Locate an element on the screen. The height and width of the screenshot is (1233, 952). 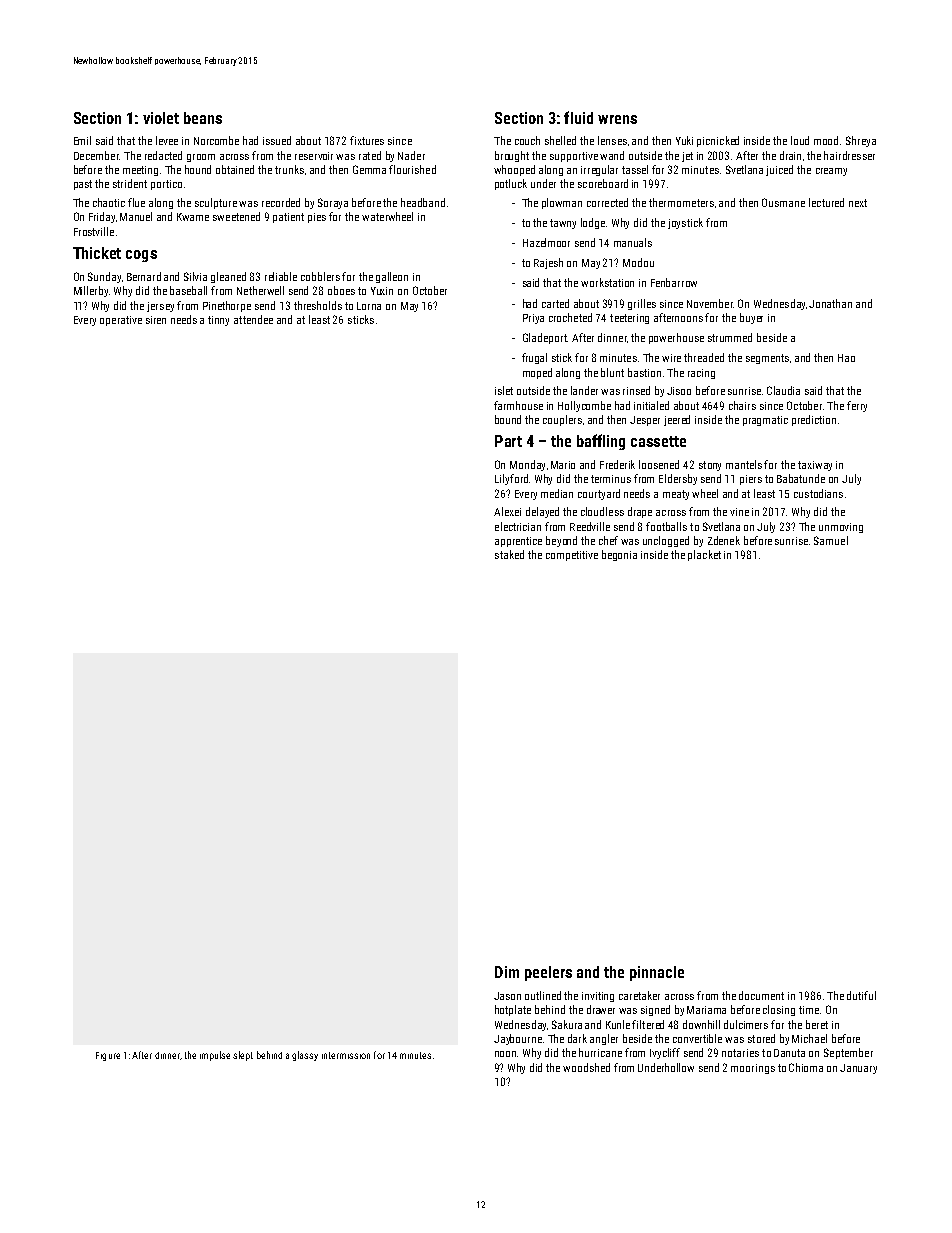
impulse is located at coordinates (215, 1056).
